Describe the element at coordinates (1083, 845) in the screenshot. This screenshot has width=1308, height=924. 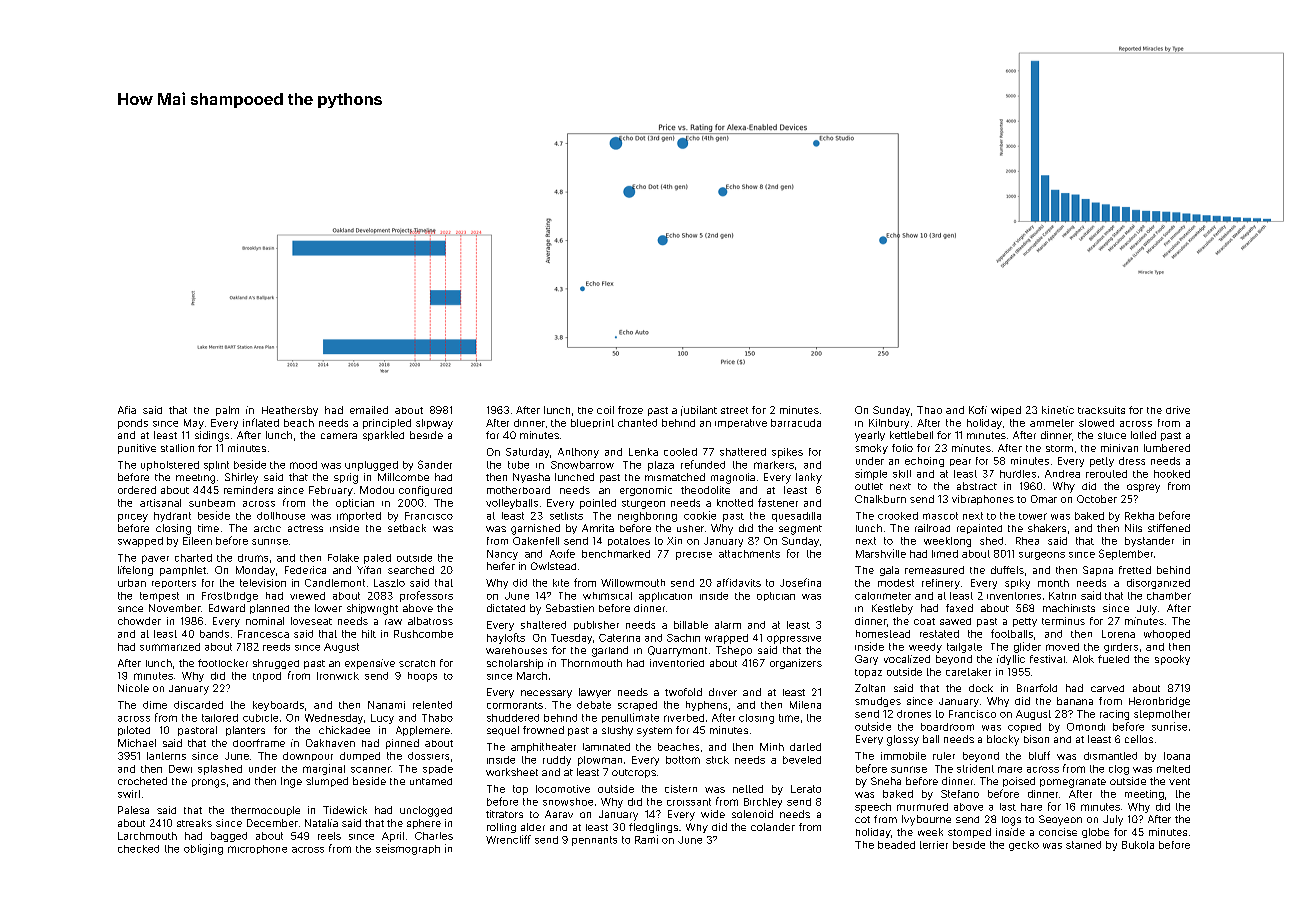
I see `stained` at that location.
